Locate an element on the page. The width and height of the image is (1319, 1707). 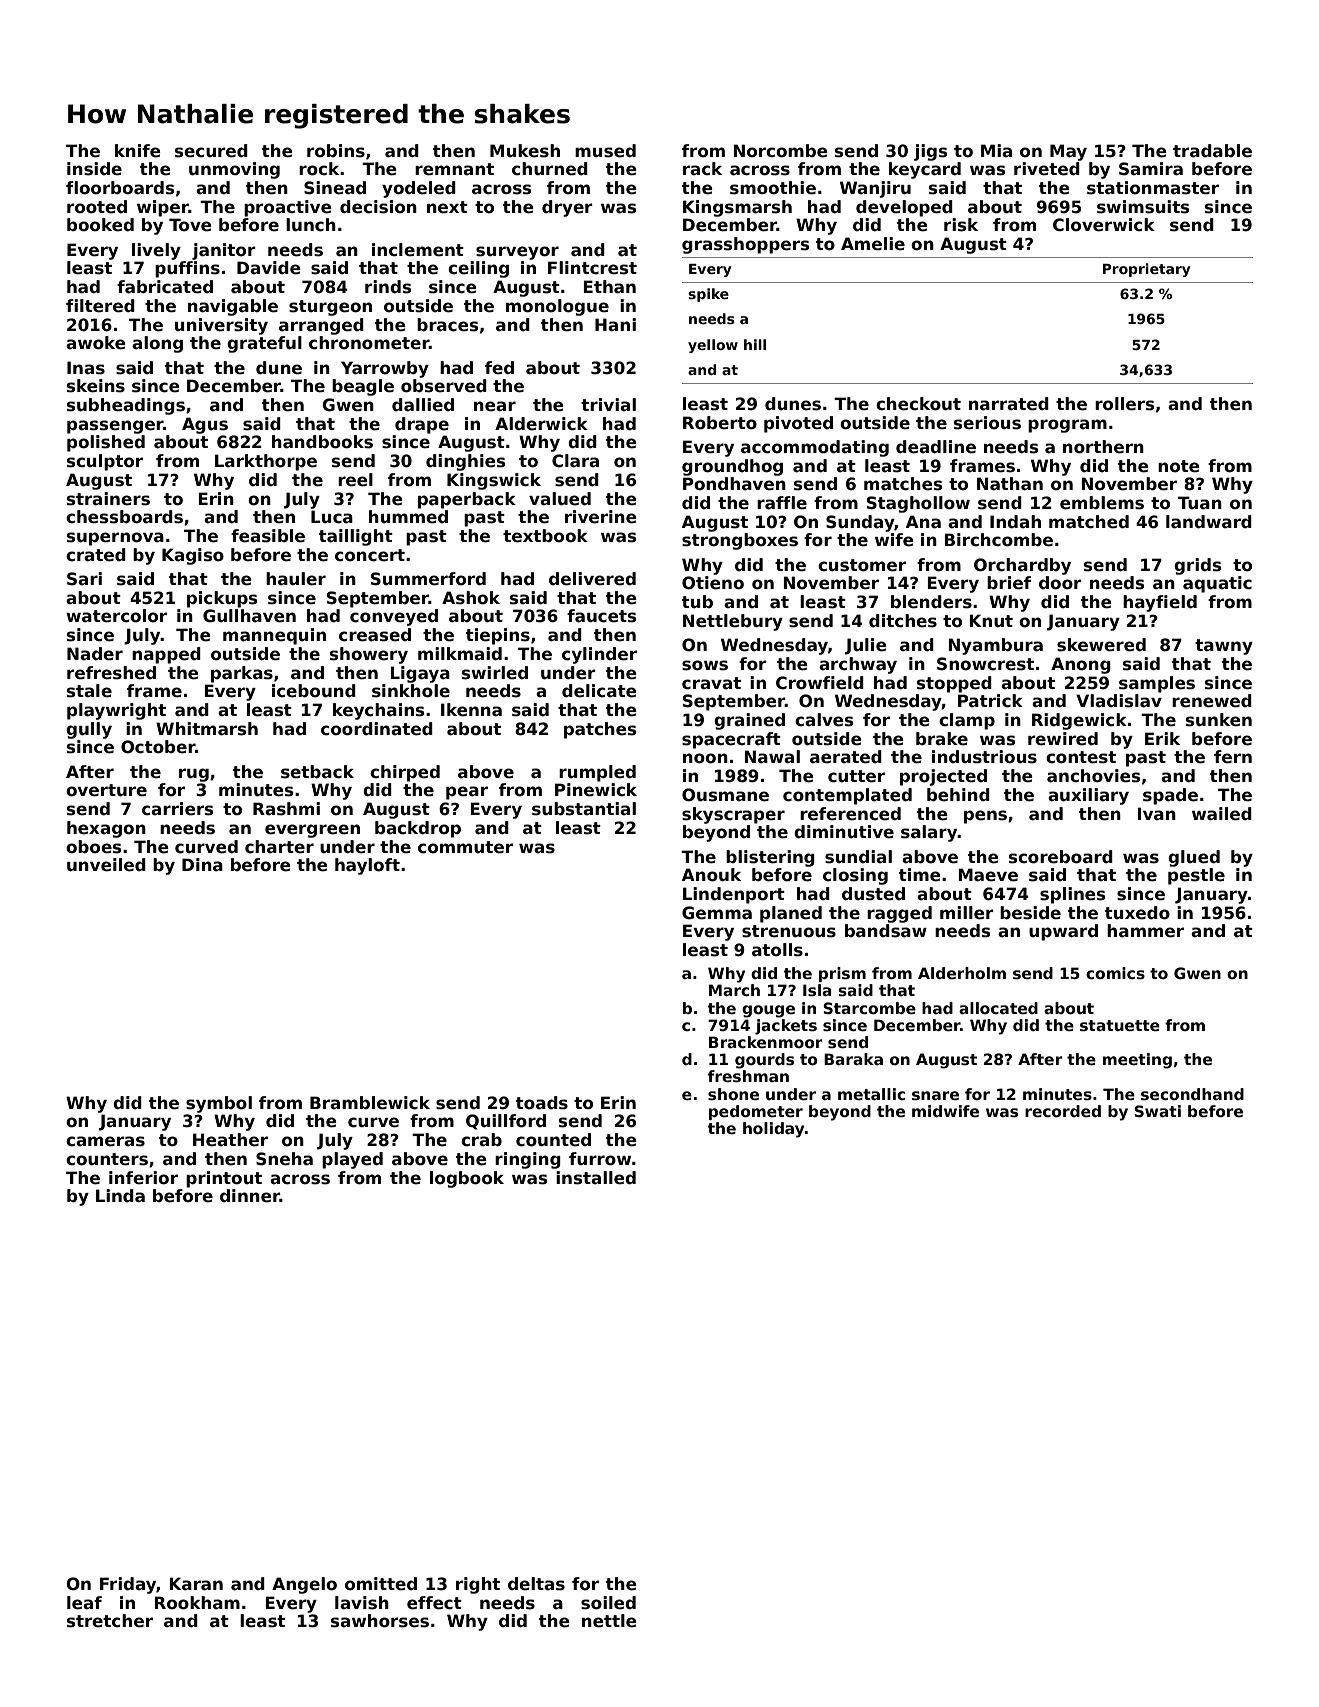
omitted is located at coordinates (381, 1584).
